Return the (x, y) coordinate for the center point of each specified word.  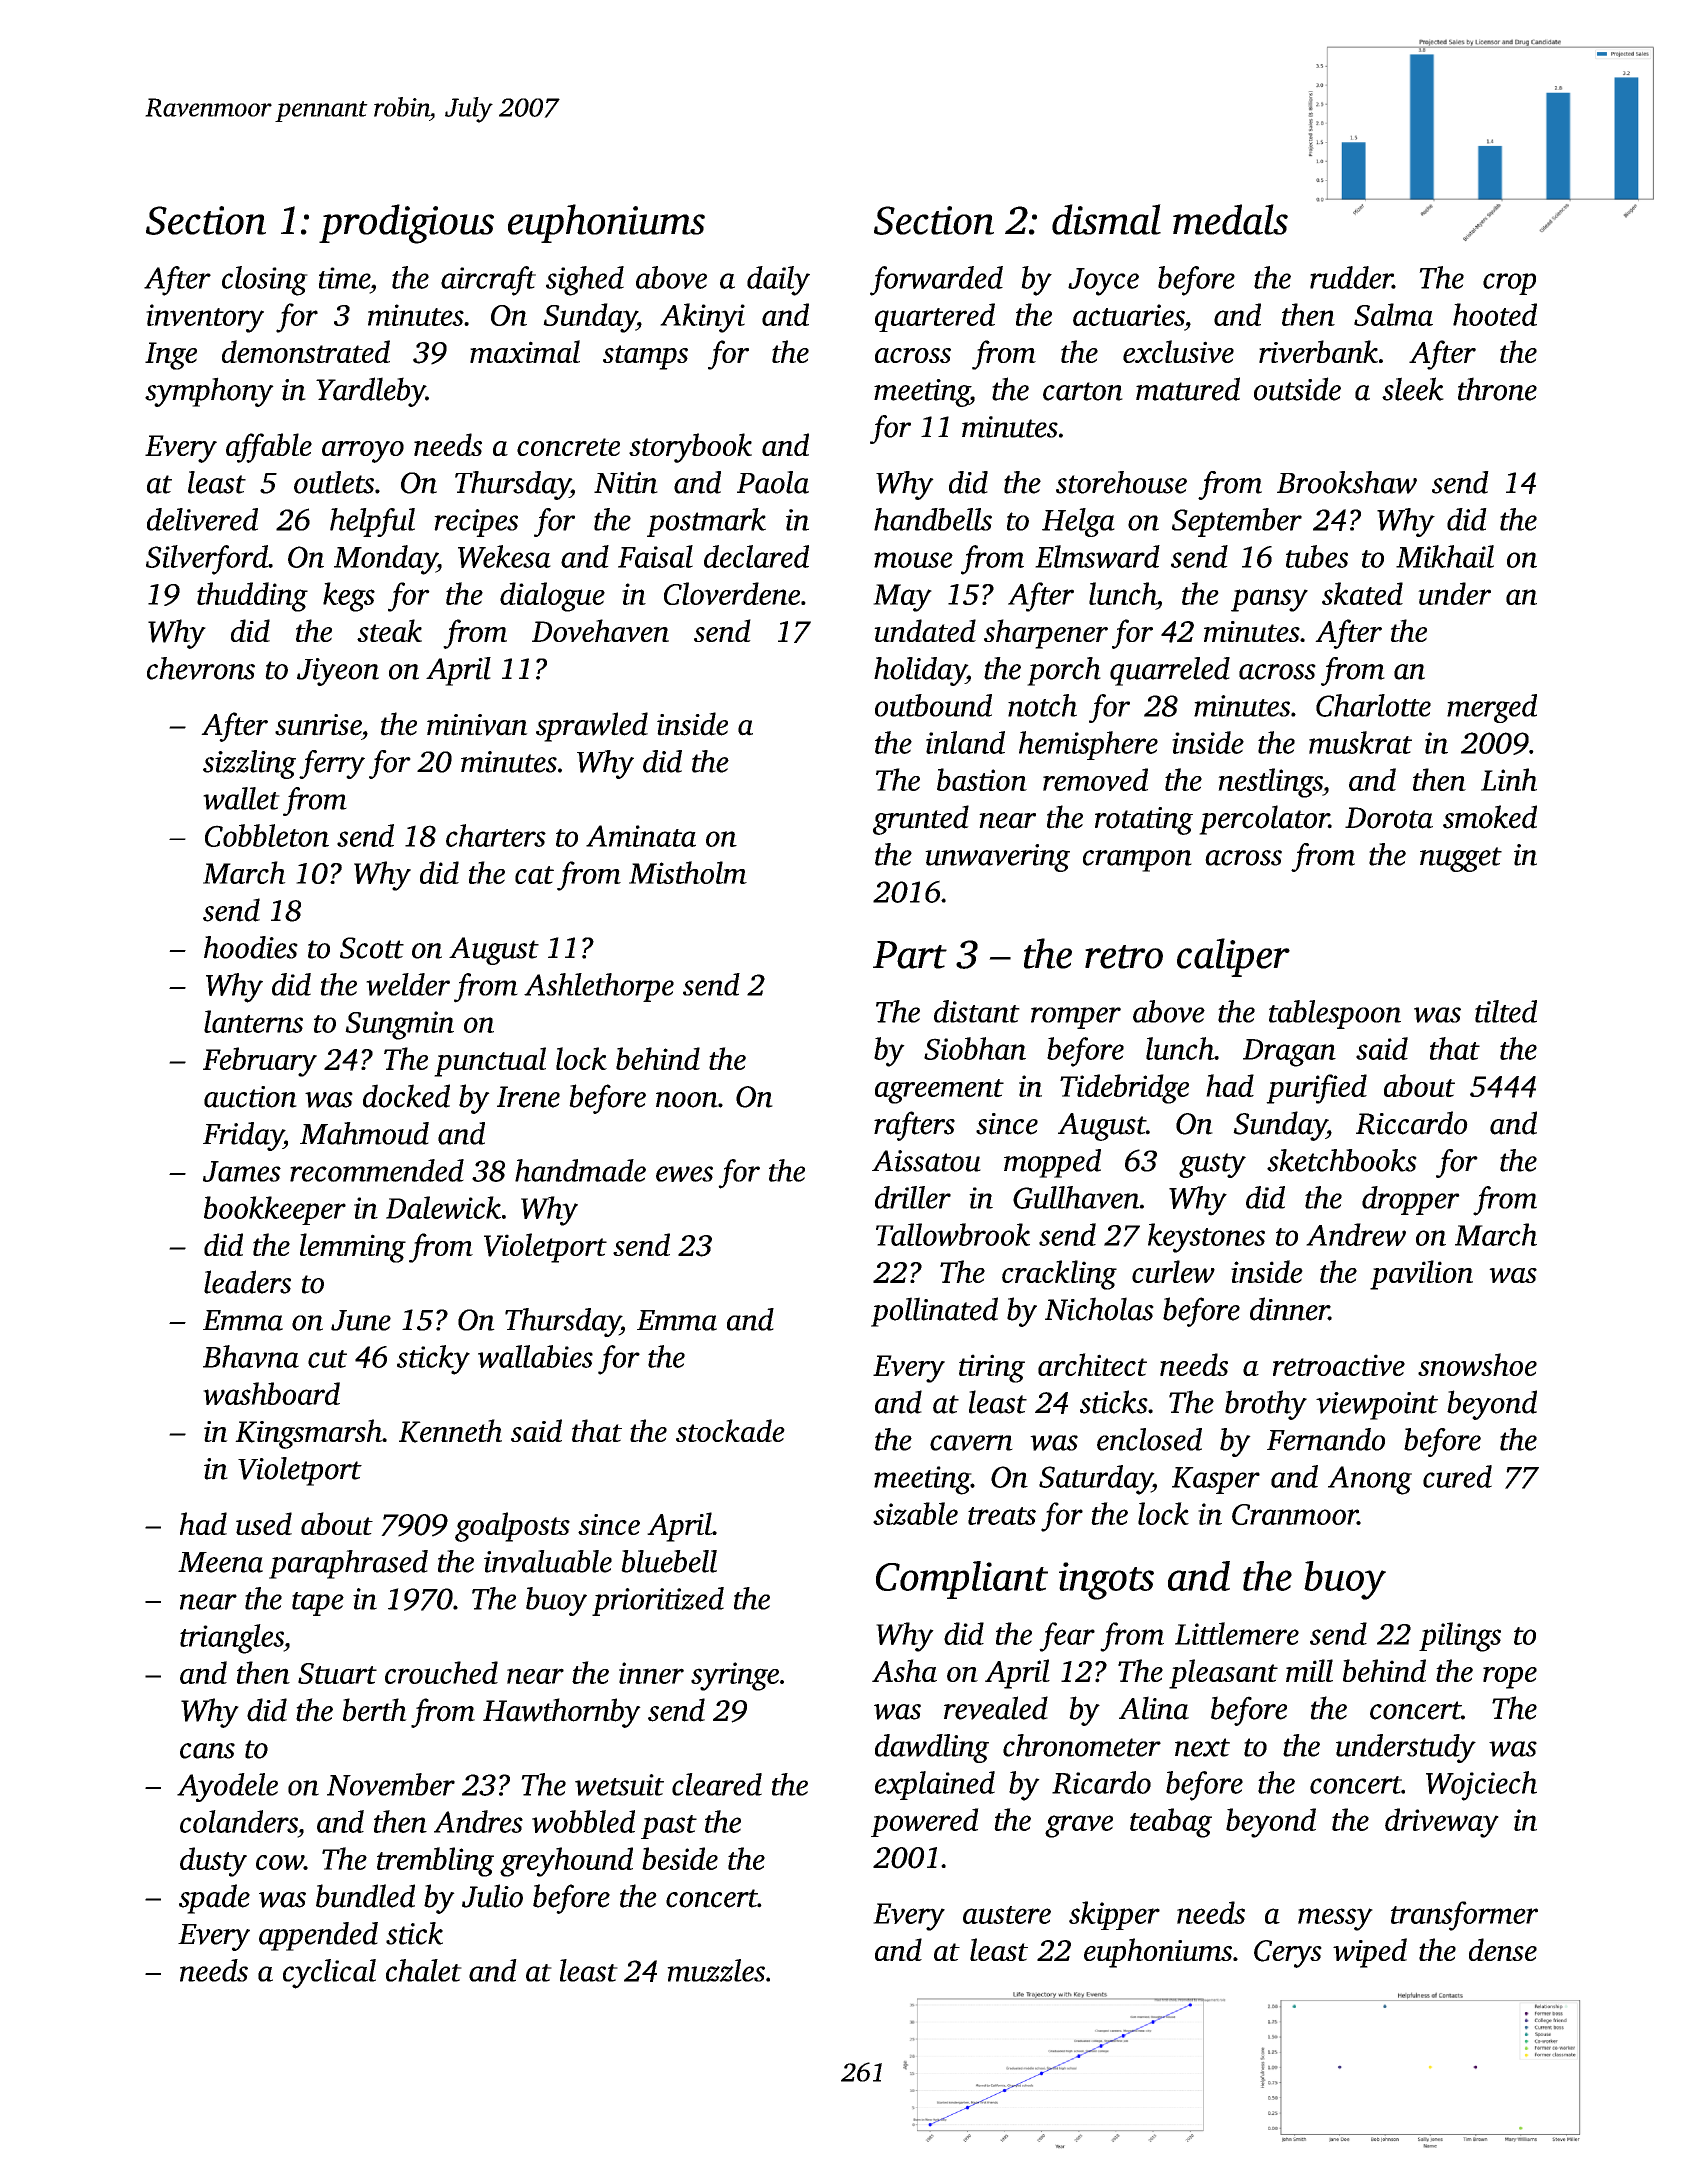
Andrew (1356, 1234)
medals (1230, 219)
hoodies (251, 947)
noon (687, 1100)
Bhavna (251, 1356)
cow (280, 1862)
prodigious (406, 224)
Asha (904, 1670)
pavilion (1421, 1275)
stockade (730, 1430)
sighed (585, 281)
